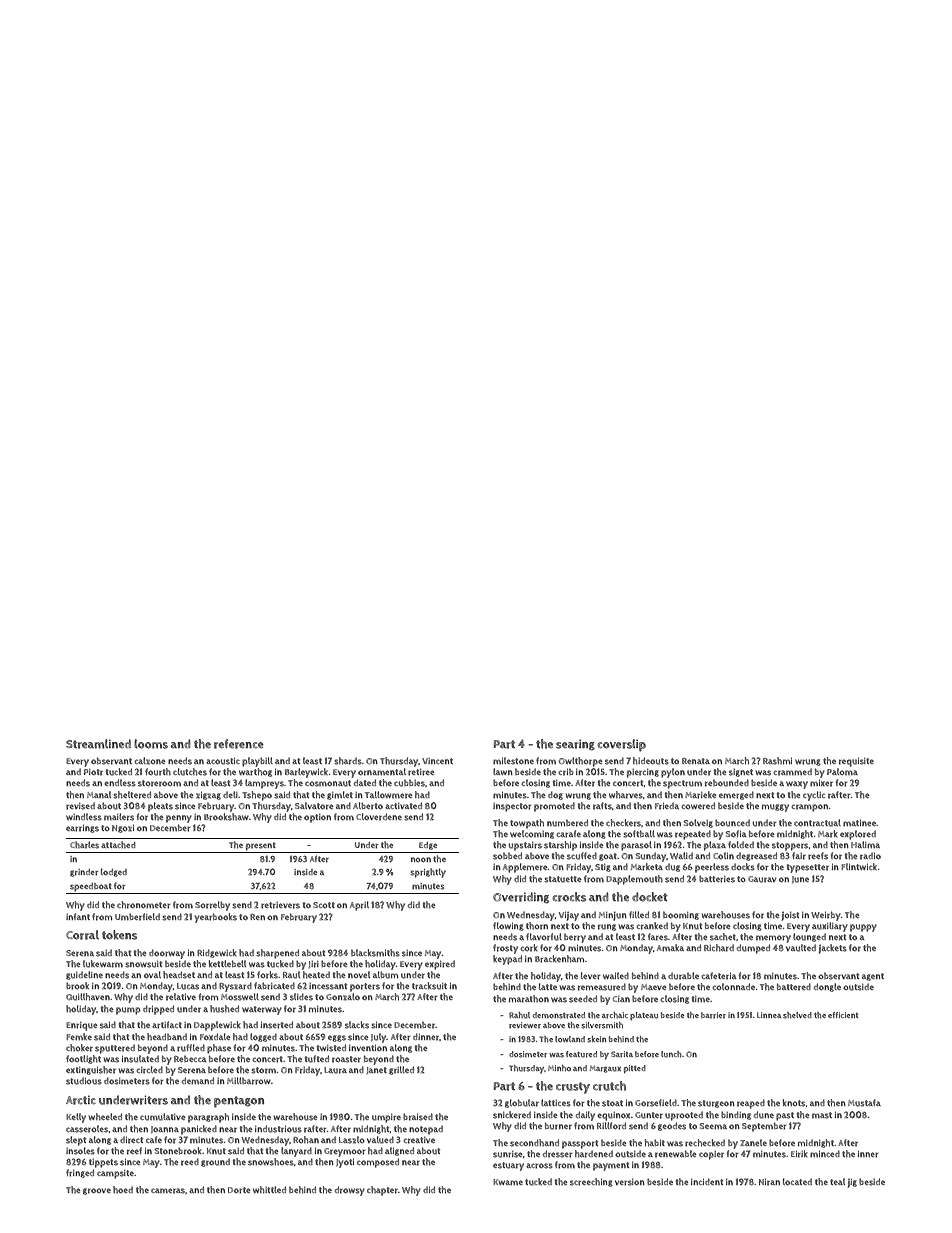  Describe the element at coordinates (856, 762) in the page. I see `requisite` at that location.
